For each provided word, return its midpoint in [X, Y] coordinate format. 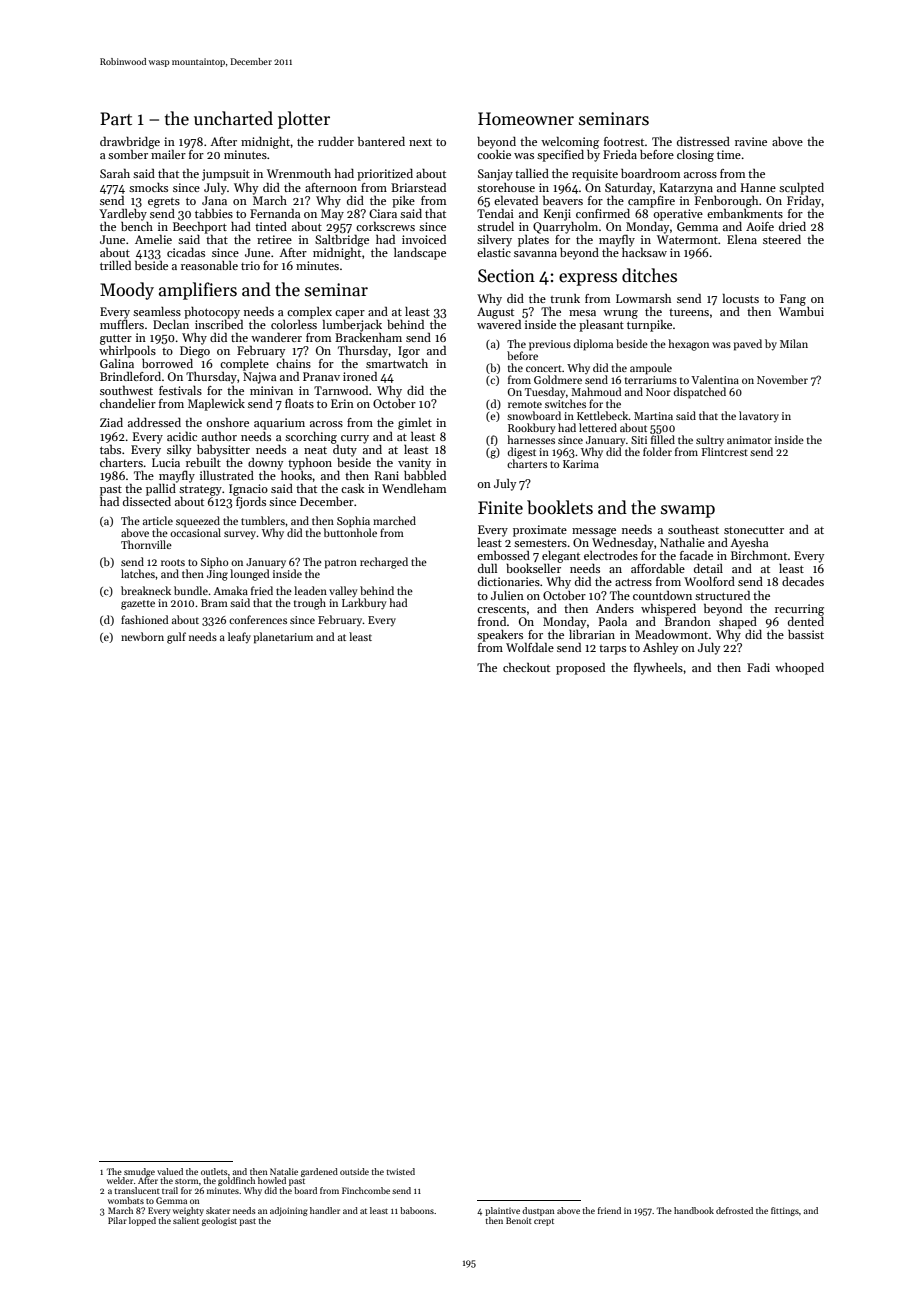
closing [695, 156]
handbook [694, 1210]
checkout [526, 667]
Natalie [284, 1171]
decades [803, 581]
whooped [799, 669]
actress [633, 582]
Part [116, 119]
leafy [239, 638]
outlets [214, 1171]
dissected [147, 501]
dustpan [538, 1211]
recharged [384, 563]
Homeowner [526, 119]
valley [343, 592]
